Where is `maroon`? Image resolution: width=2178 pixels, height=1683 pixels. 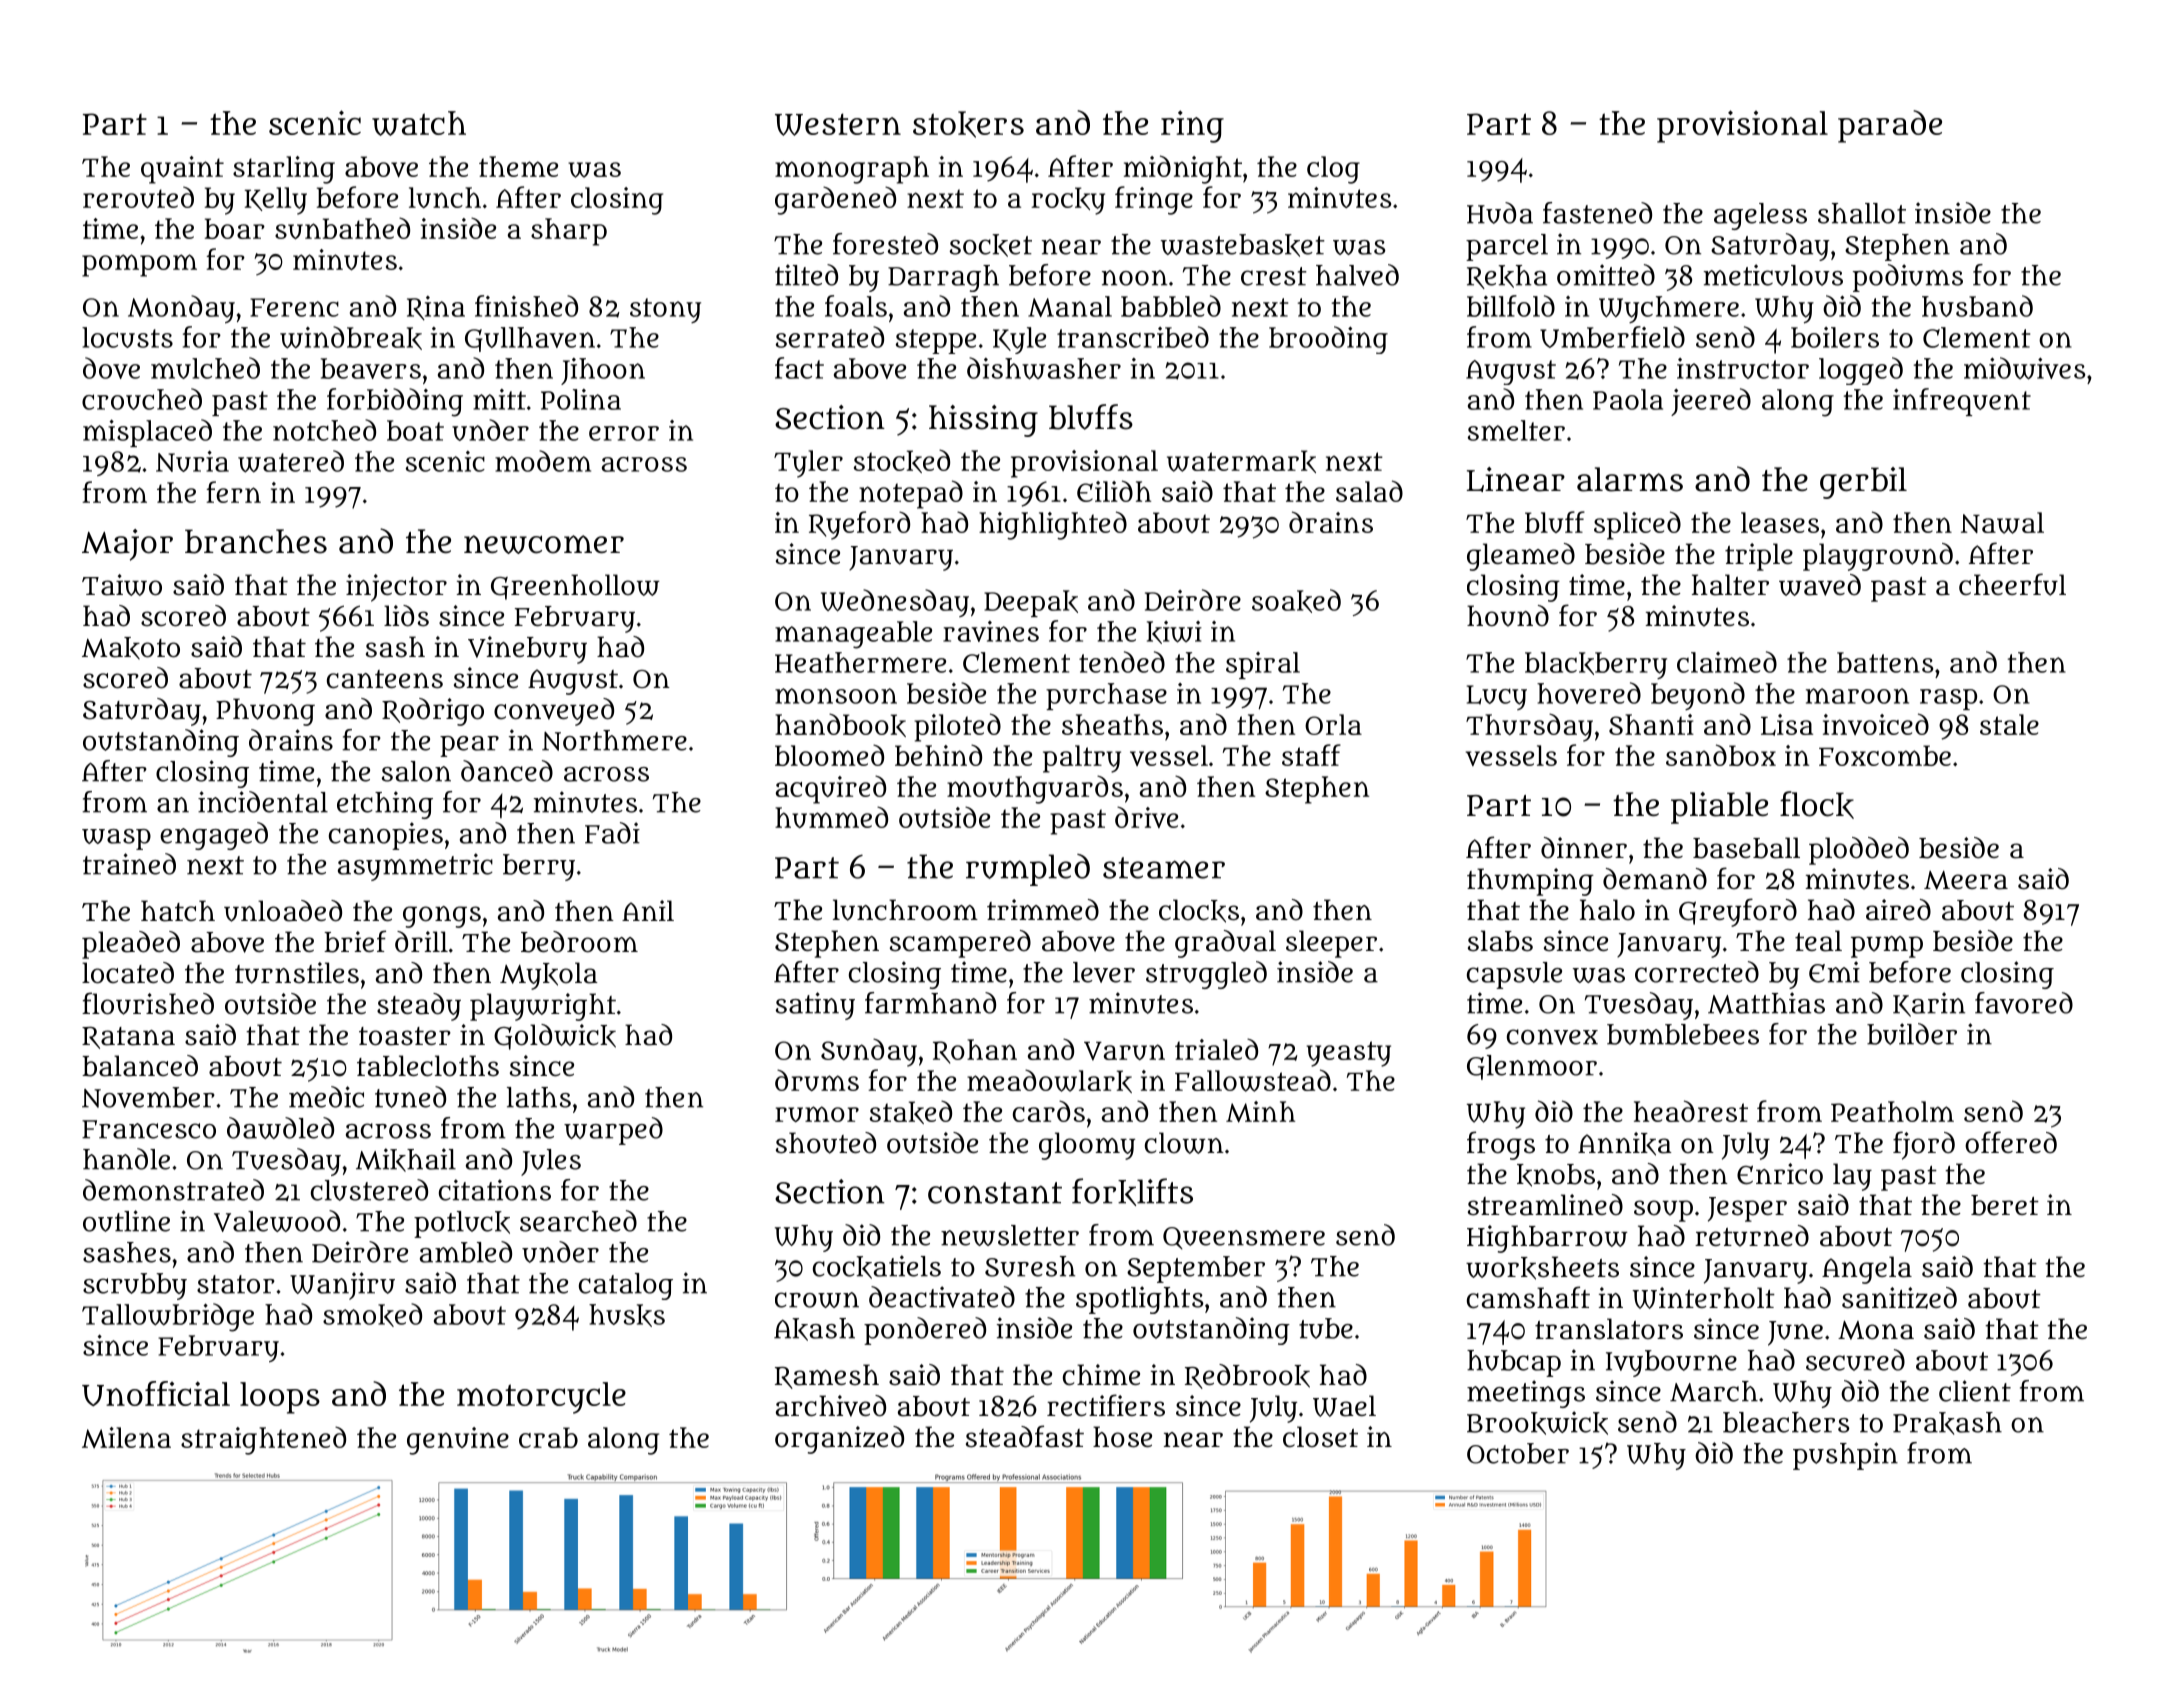
maroon is located at coordinates (1857, 696).
